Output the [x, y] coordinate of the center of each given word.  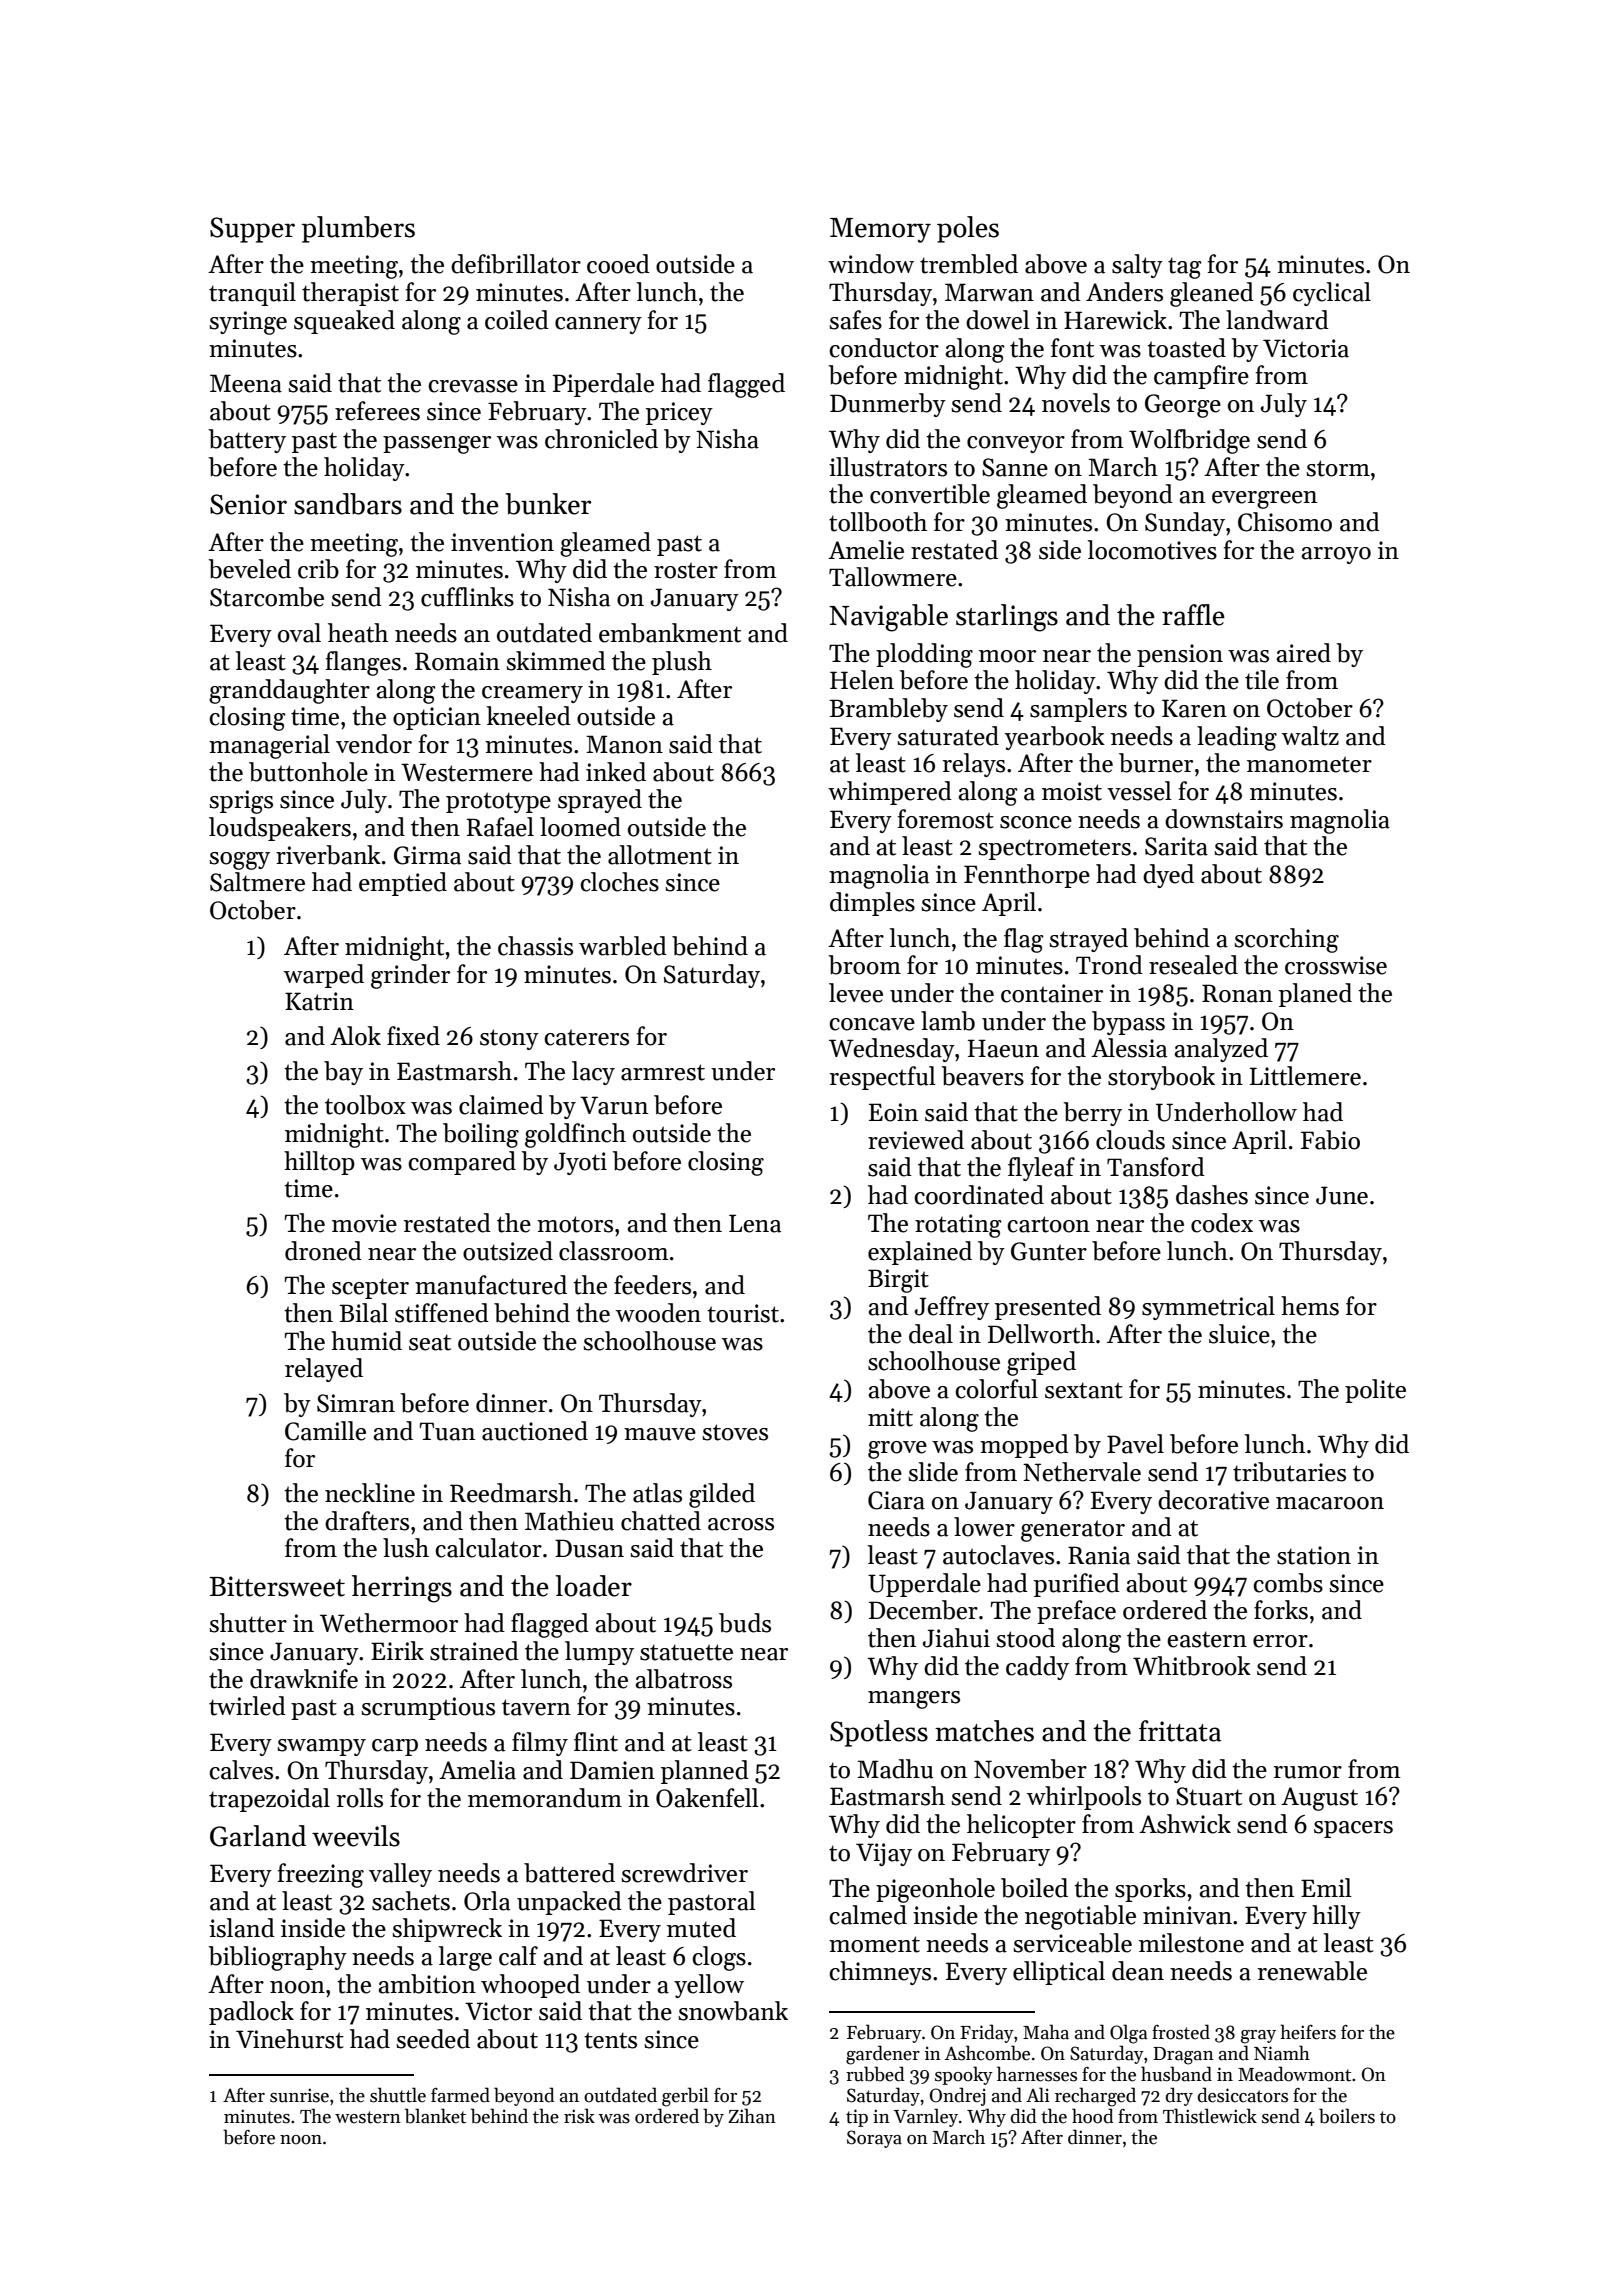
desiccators [1243, 2095]
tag [1185, 268]
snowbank [733, 2011]
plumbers [358, 229]
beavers [982, 1076]
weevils [356, 1836]
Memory [880, 230]
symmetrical [1208, 1308]
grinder [410, 976]
